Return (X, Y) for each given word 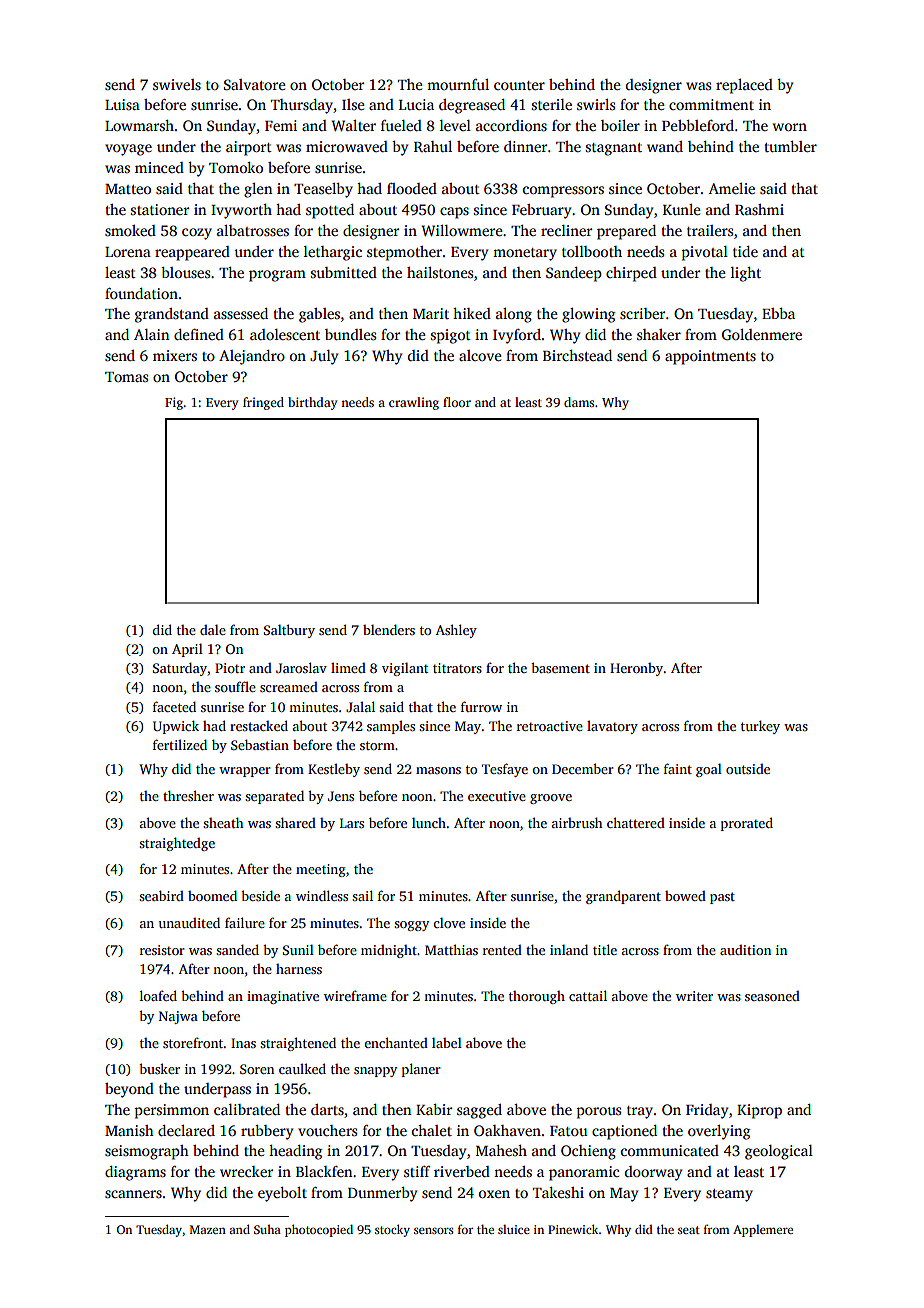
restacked (259, 725)
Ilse (353, 104)
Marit (431, 313)
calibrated (247, 1109)
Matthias (451, 949)
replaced (744, 86)
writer (694, 996)
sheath (223, 822)
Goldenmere (762, 334)
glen (258, 190)
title (605, 949)
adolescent (285, 334)
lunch (429, 822)
